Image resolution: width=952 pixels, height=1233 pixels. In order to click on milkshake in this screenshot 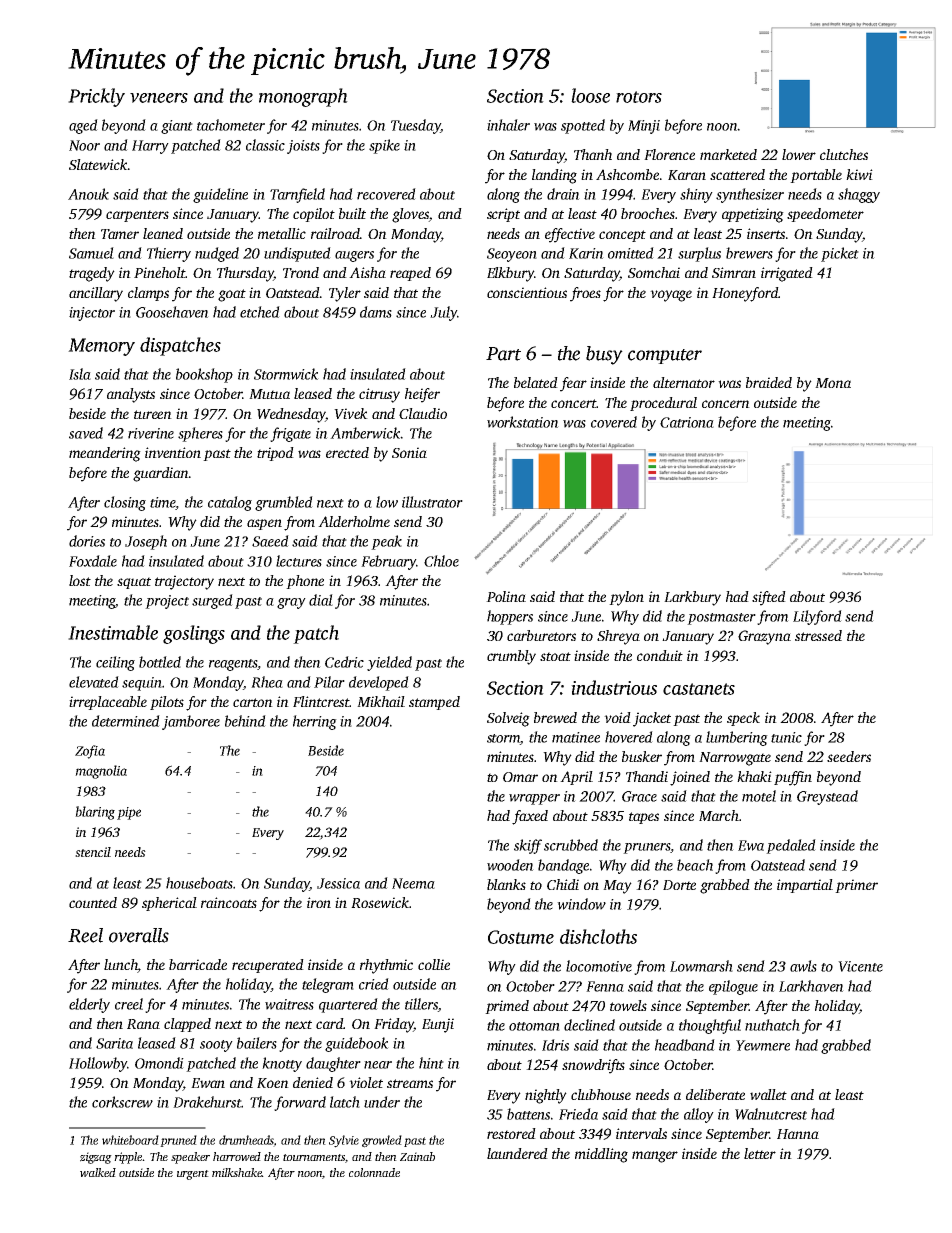, I will do `click(237, 1172)`.
